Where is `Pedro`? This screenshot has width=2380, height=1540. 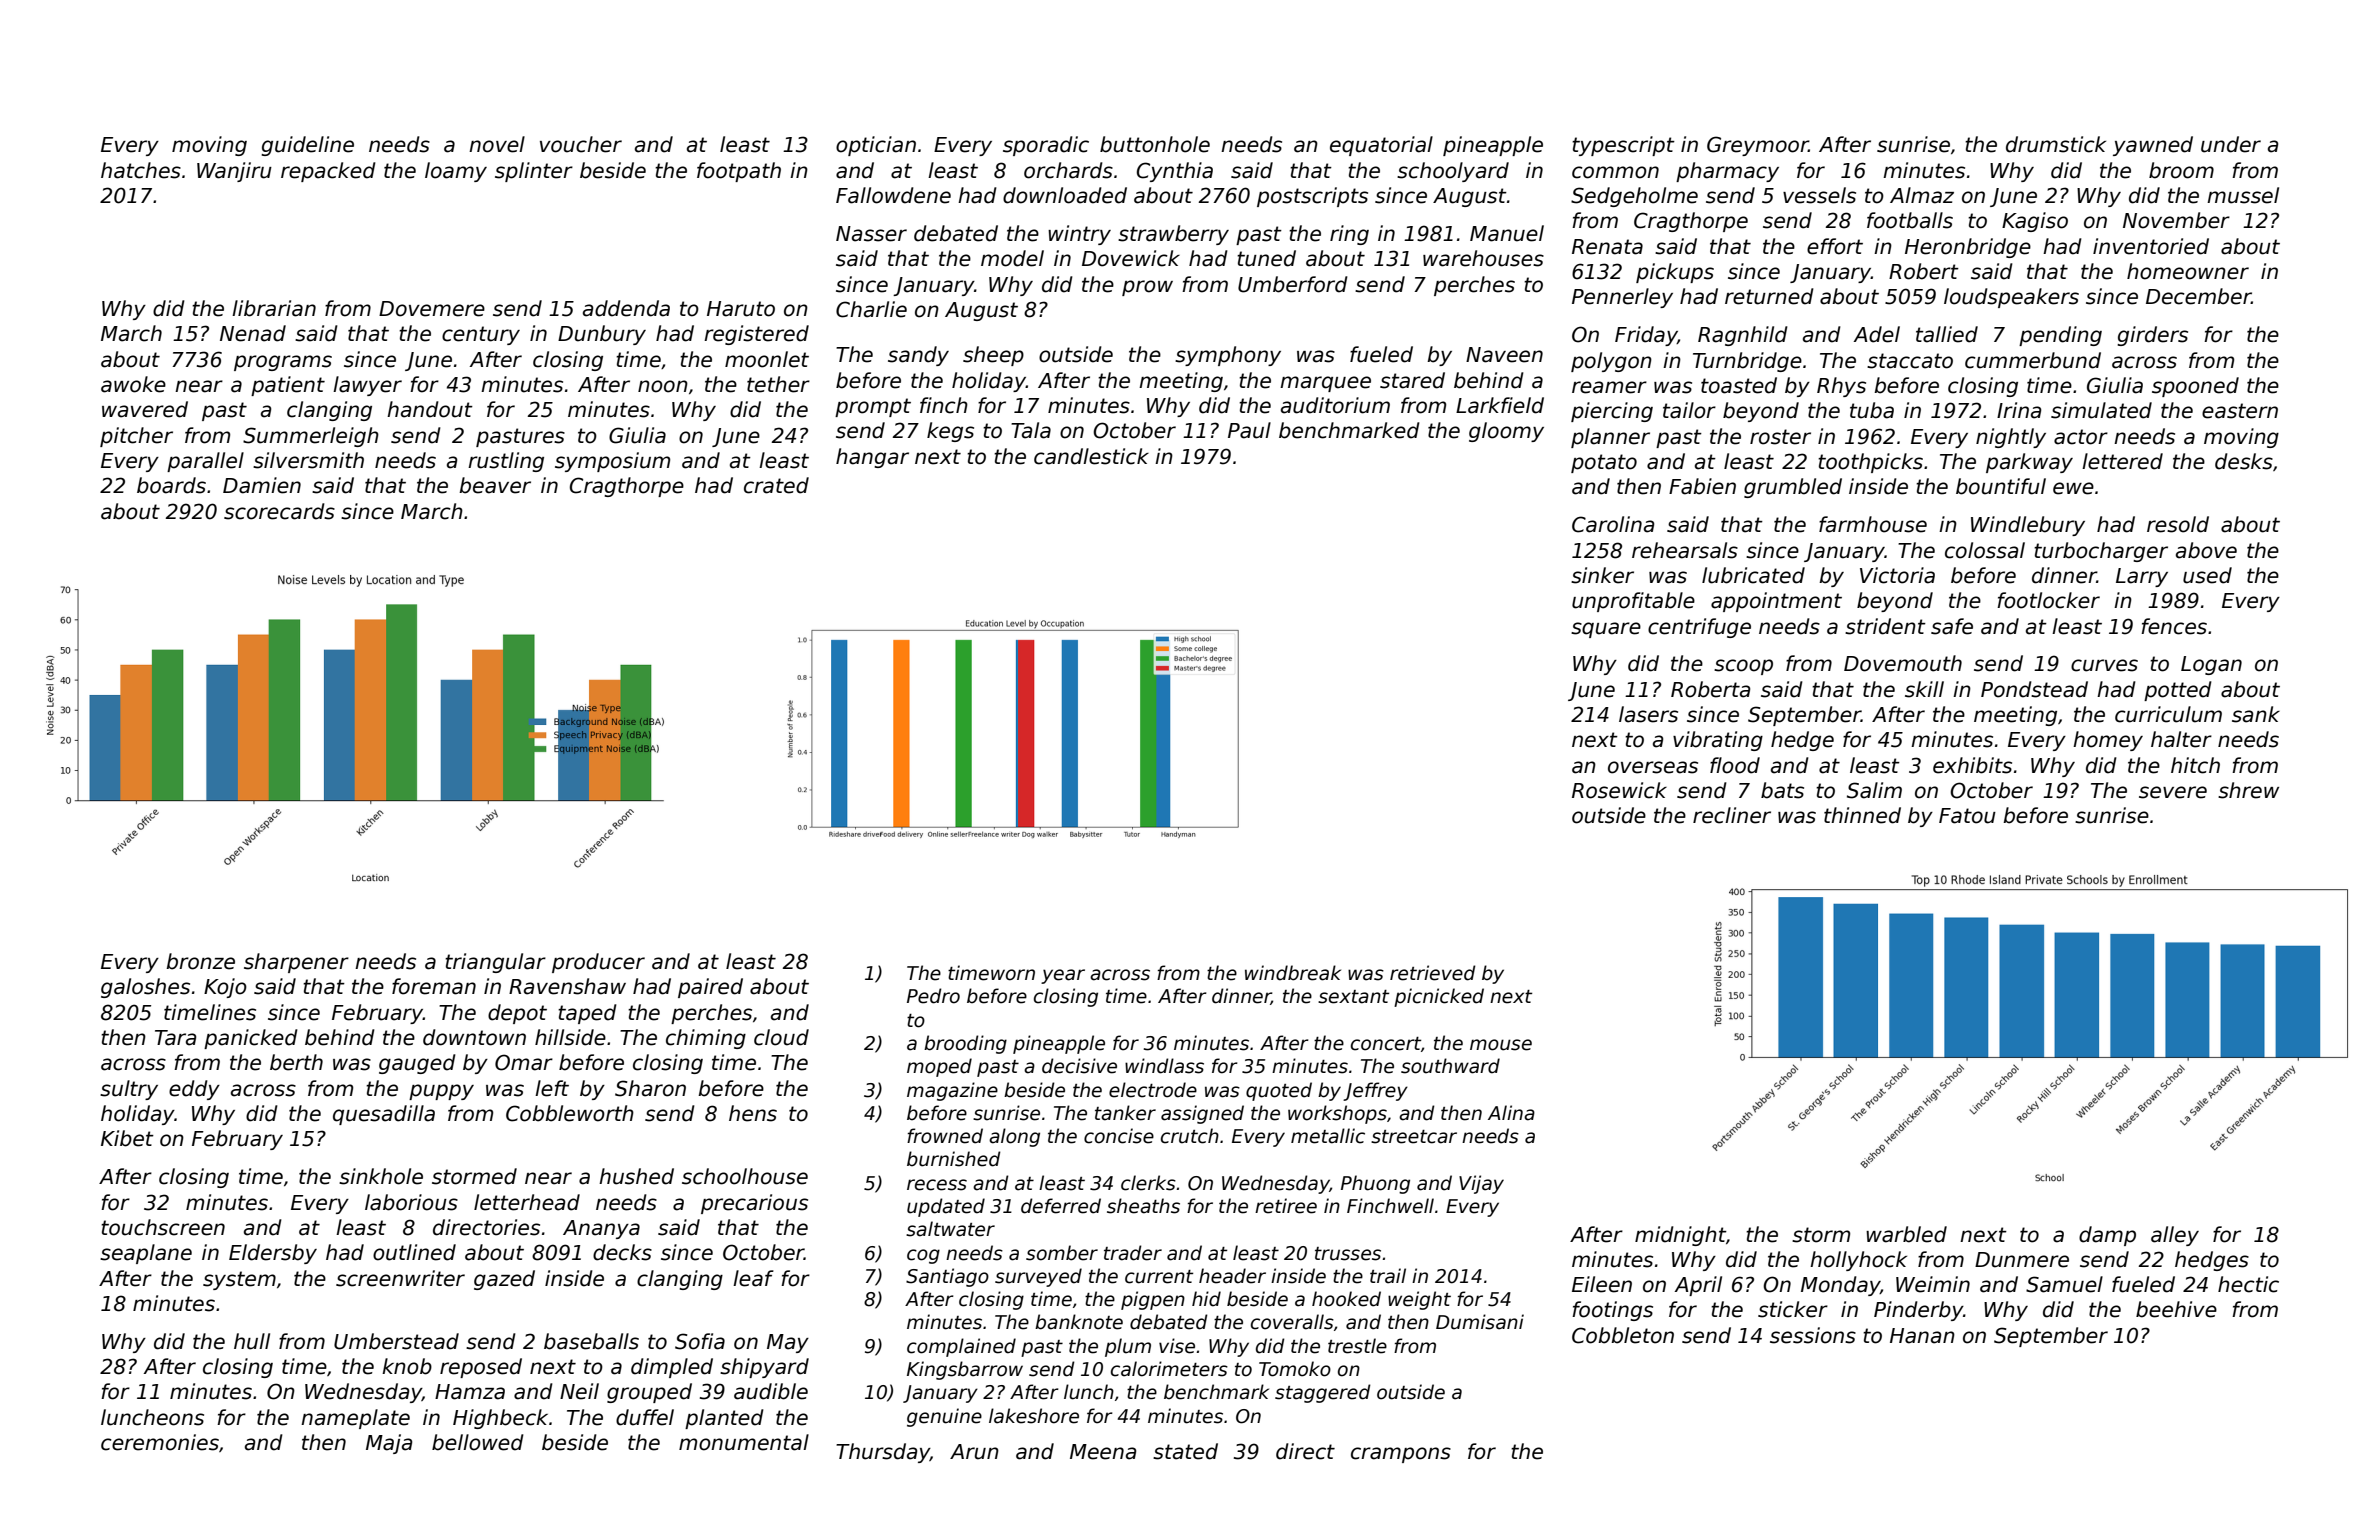
Pedro is located at coordinates (933, 996).
